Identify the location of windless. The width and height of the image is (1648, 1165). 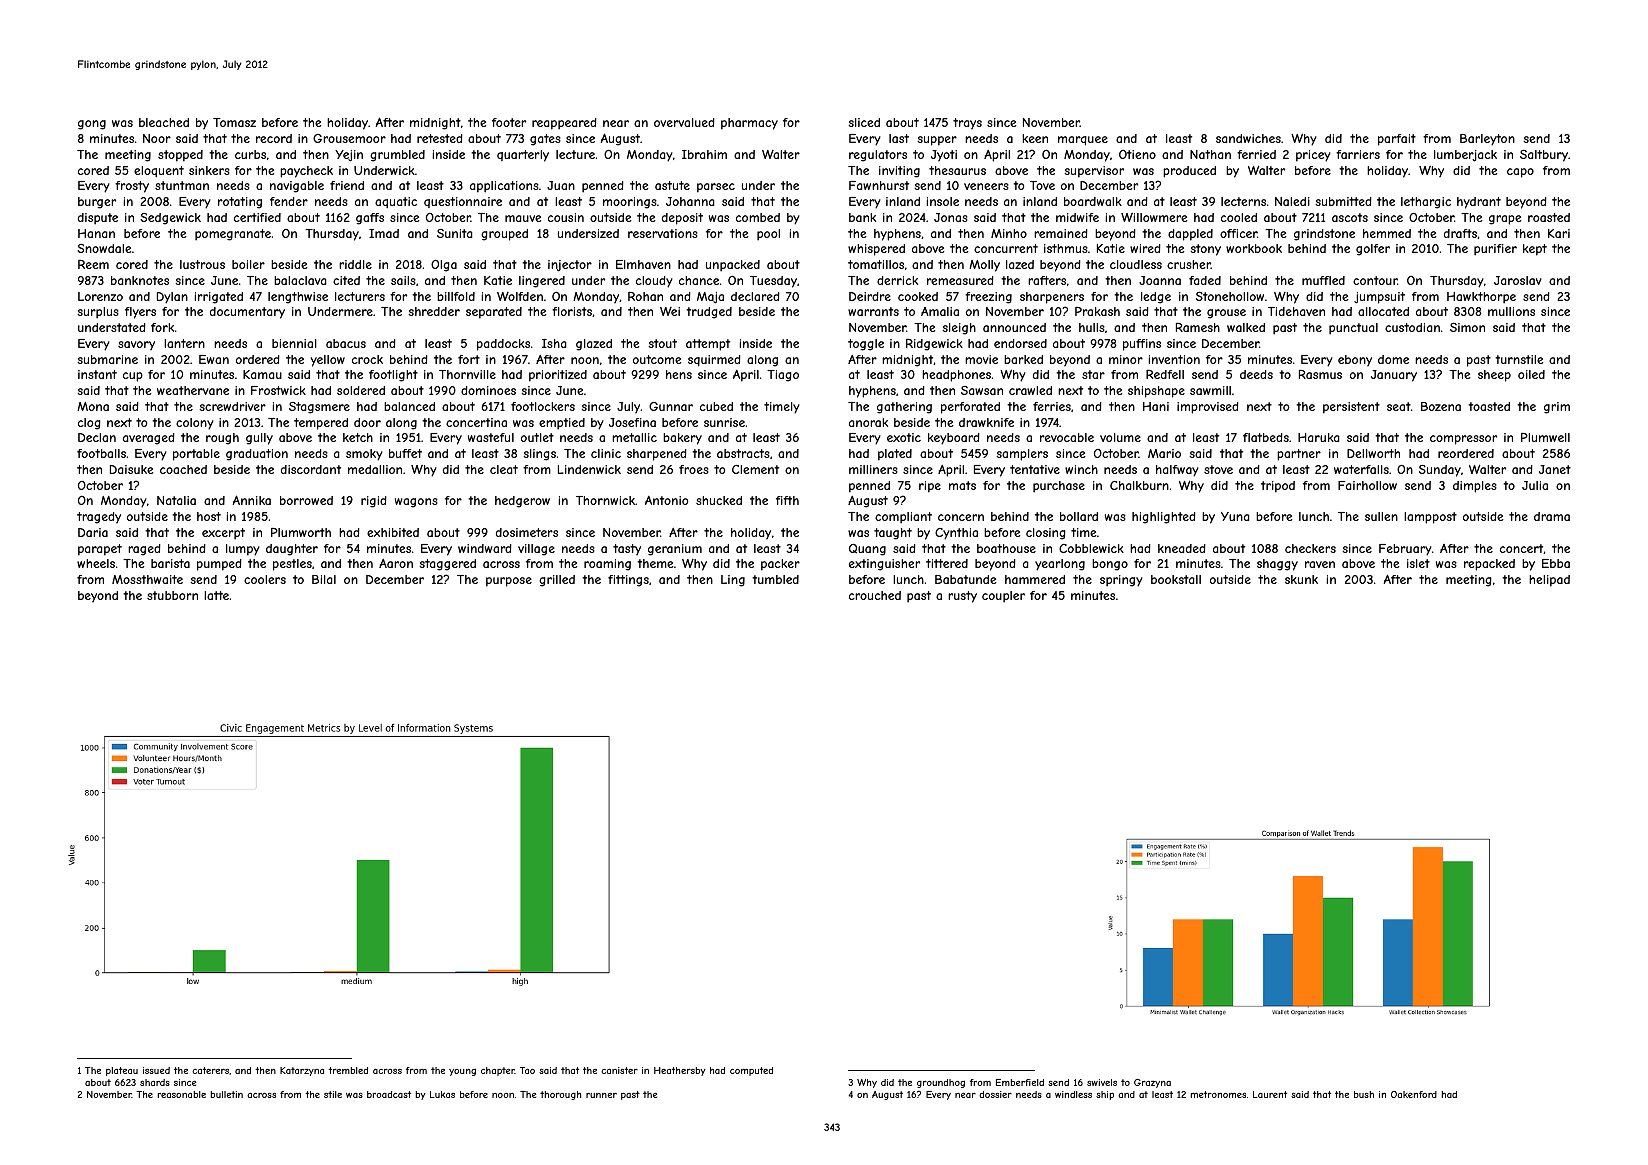
(1073, 1094).
